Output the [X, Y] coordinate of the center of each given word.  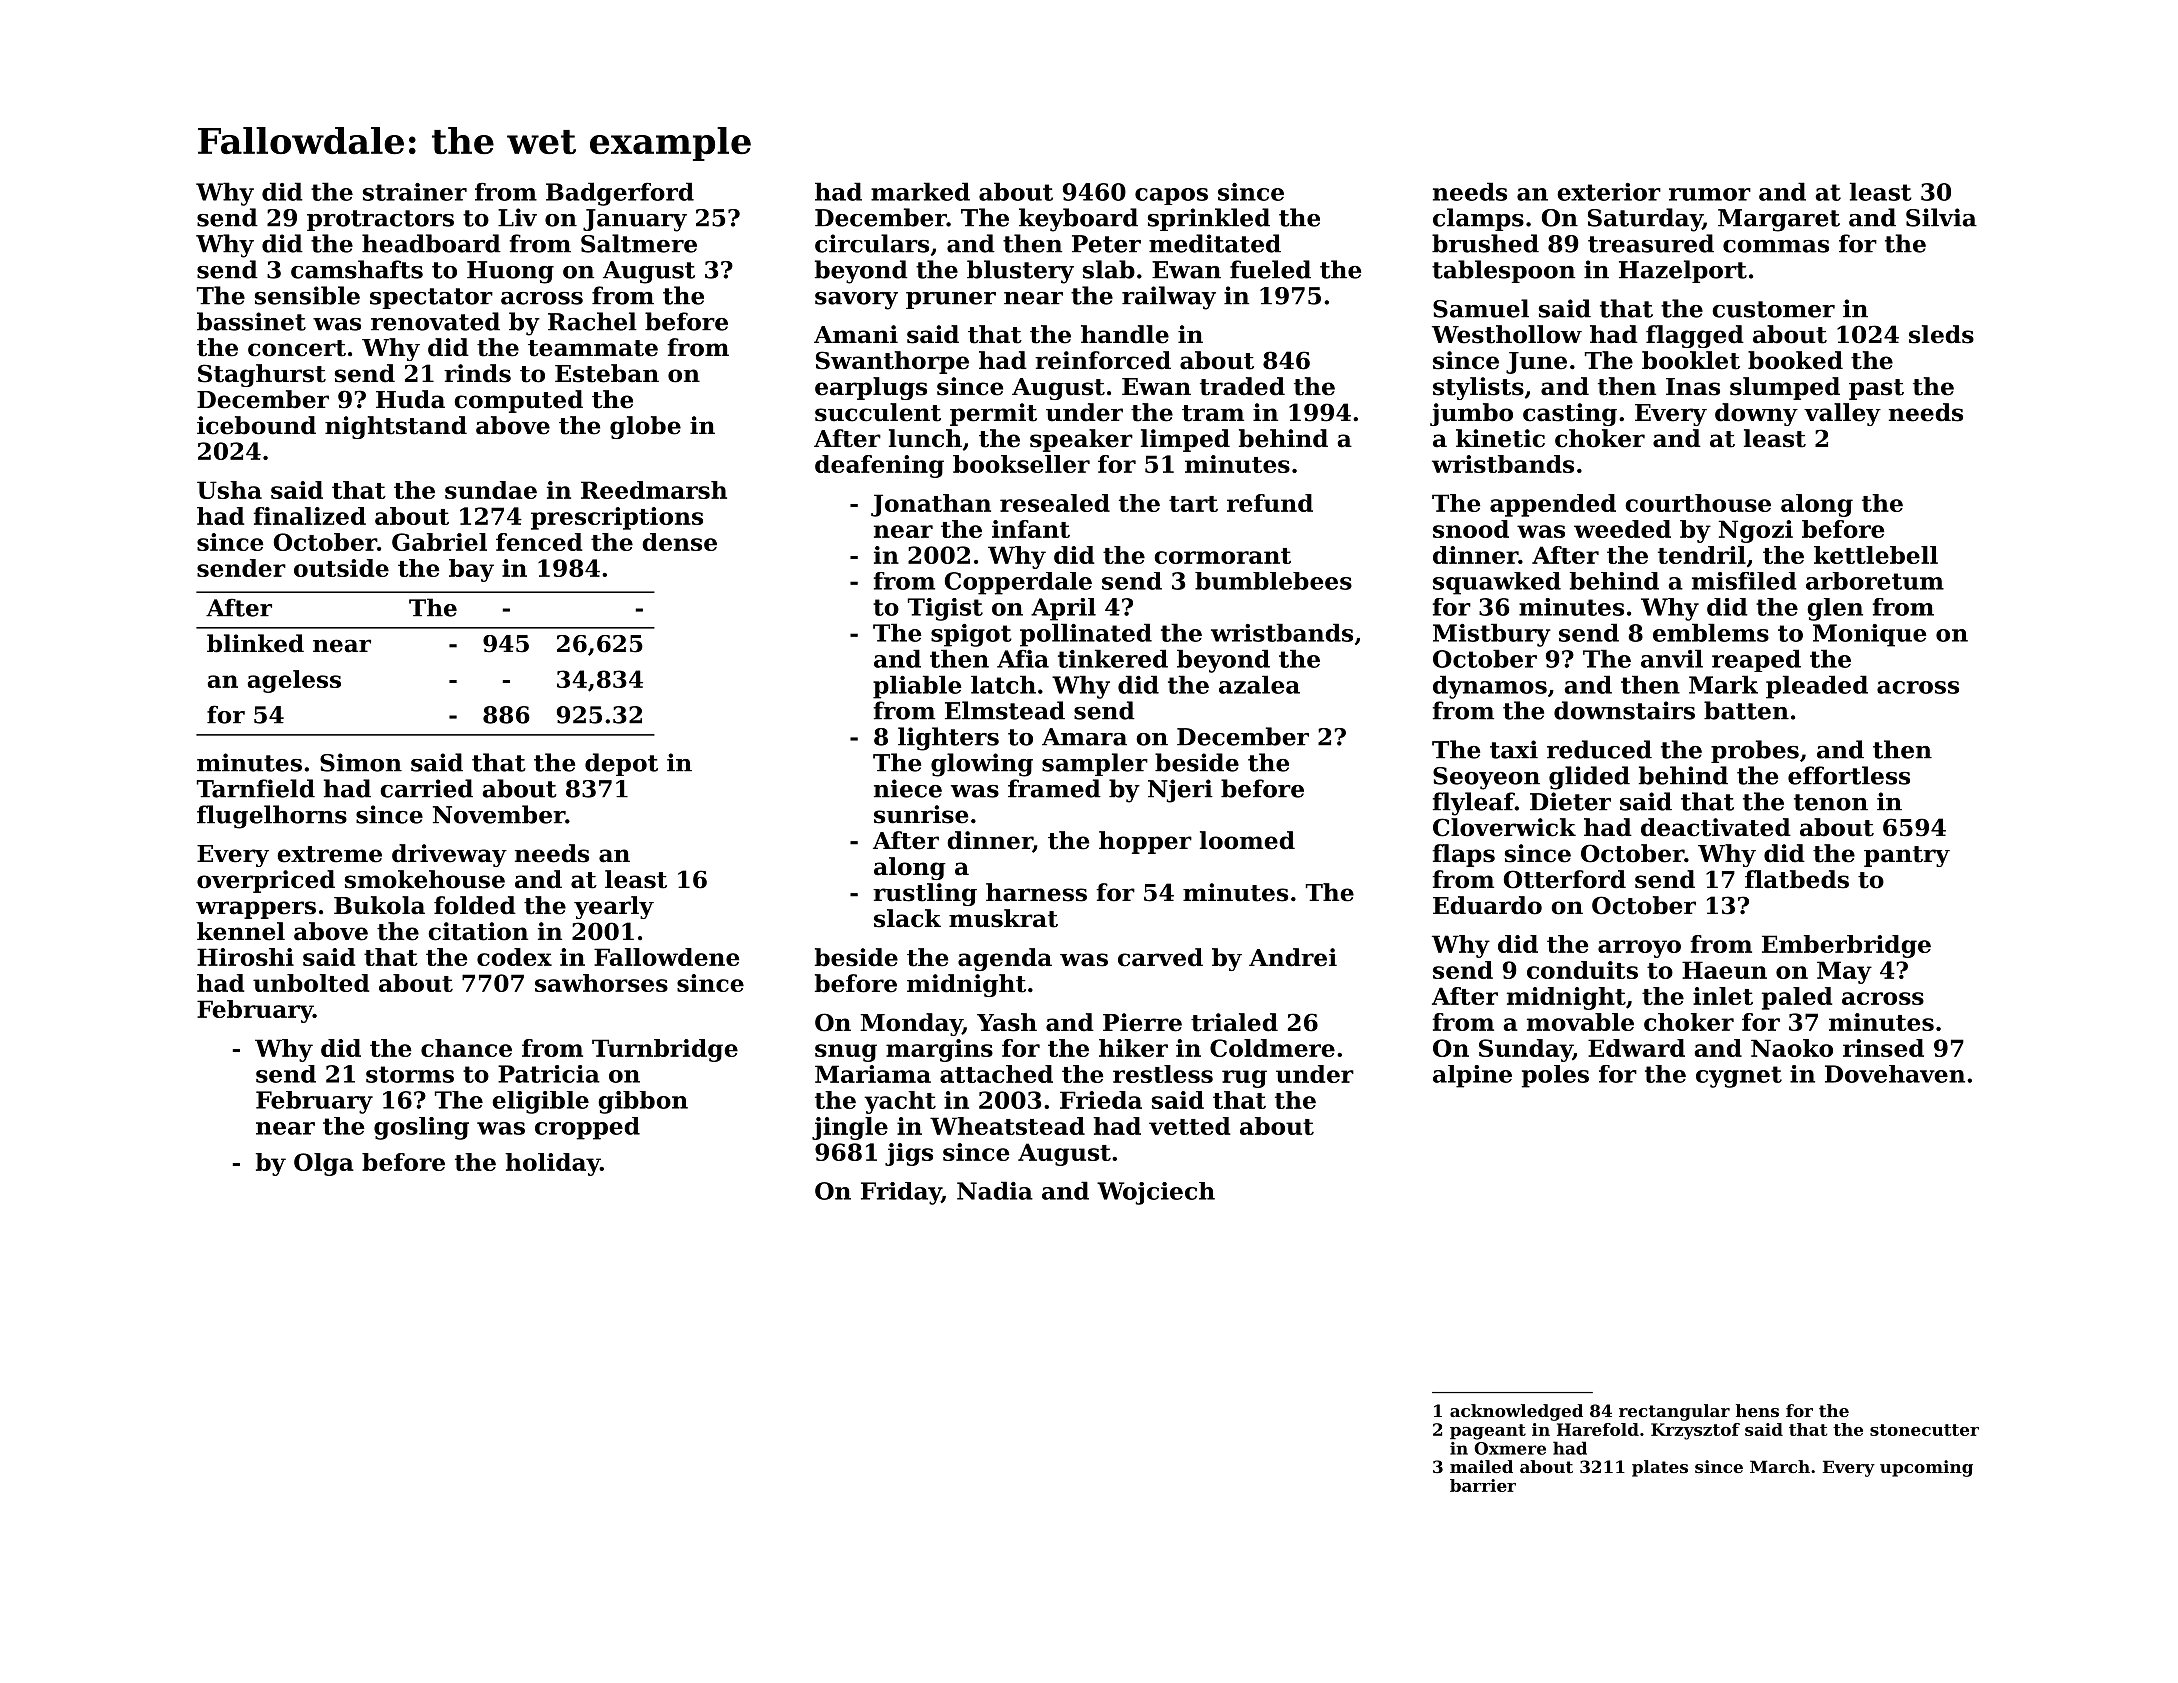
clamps [1478, 219]
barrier [1483, 1485]
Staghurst [262, 375]
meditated [1215, 243]
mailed [1481, 1466]
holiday [552, 1164]
